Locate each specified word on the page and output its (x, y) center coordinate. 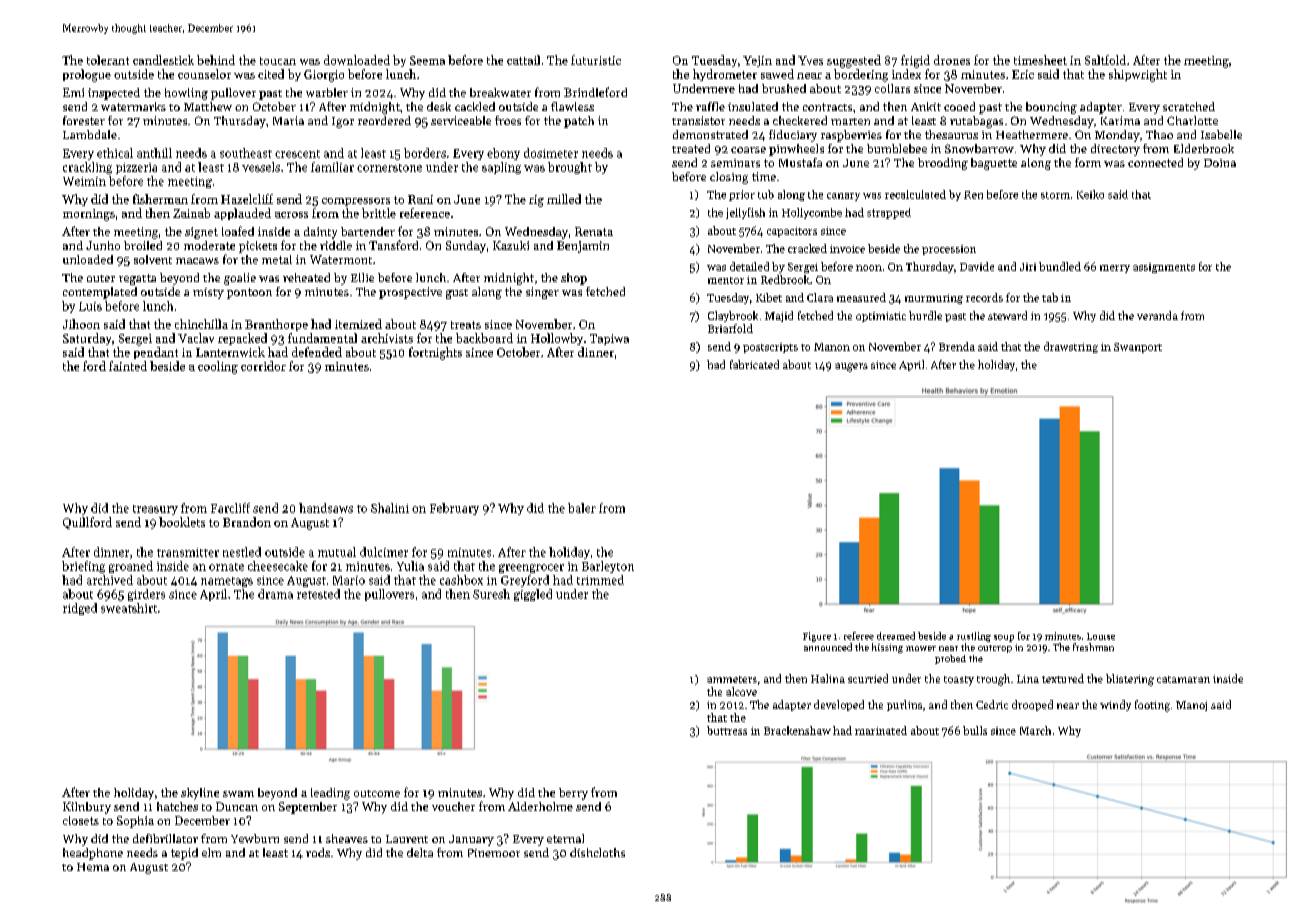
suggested (854, 61)
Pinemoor (494, 853)
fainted (128, 366)
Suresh (491, 594)
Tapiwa (609, 339)
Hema (93, 867)
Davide (977, 266)
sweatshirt (129, 608)
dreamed (896, 636)
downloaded (357, 60)
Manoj (1191, 706)
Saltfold (1105, 60)
